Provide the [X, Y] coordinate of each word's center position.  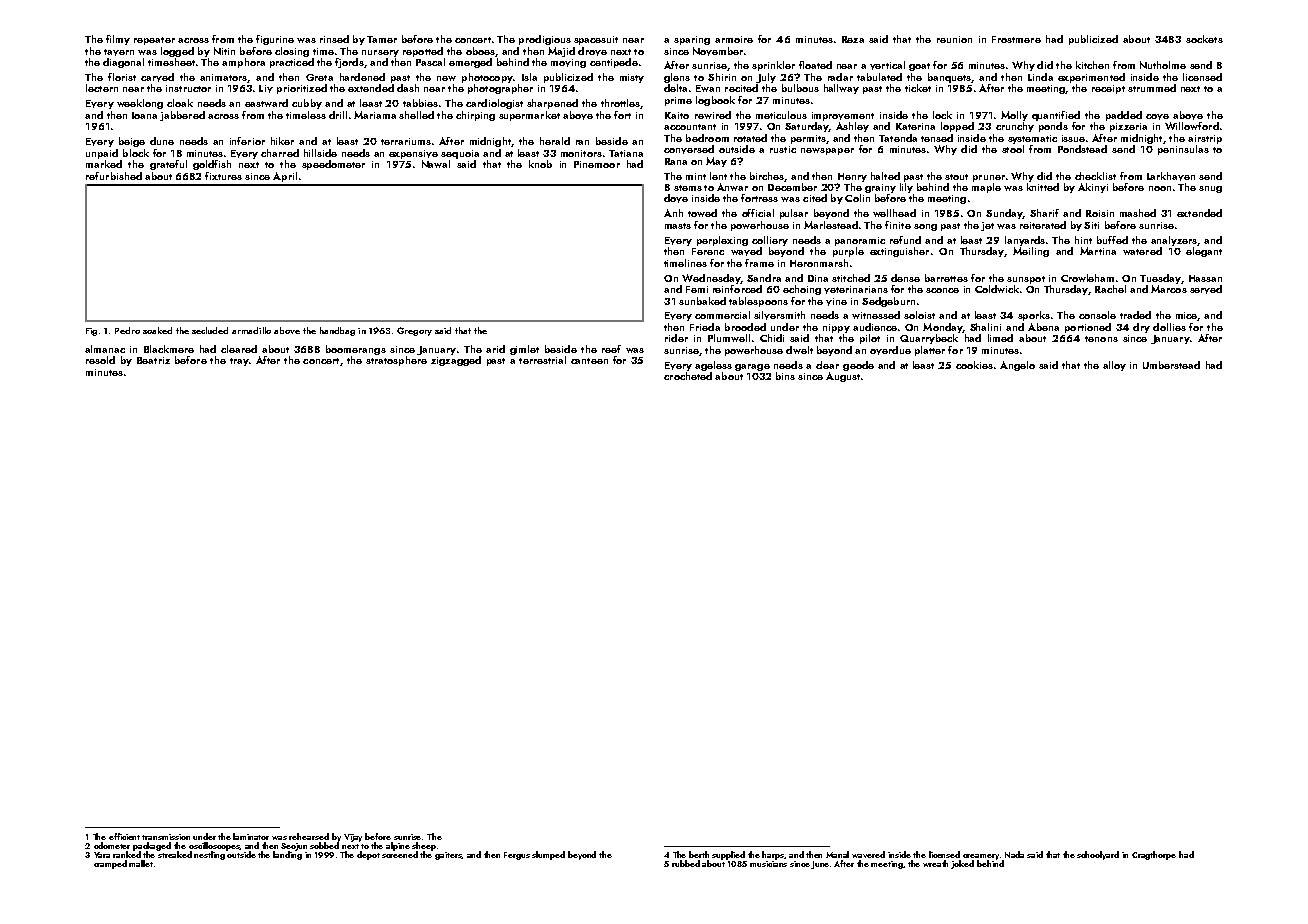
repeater [154, 41]
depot [368, 855]
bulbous [800, 88]
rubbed [686, 863]
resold [100, 360]
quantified [1056, 116]
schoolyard [1098, 855]
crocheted [688, 376]
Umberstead [1171, 365]
